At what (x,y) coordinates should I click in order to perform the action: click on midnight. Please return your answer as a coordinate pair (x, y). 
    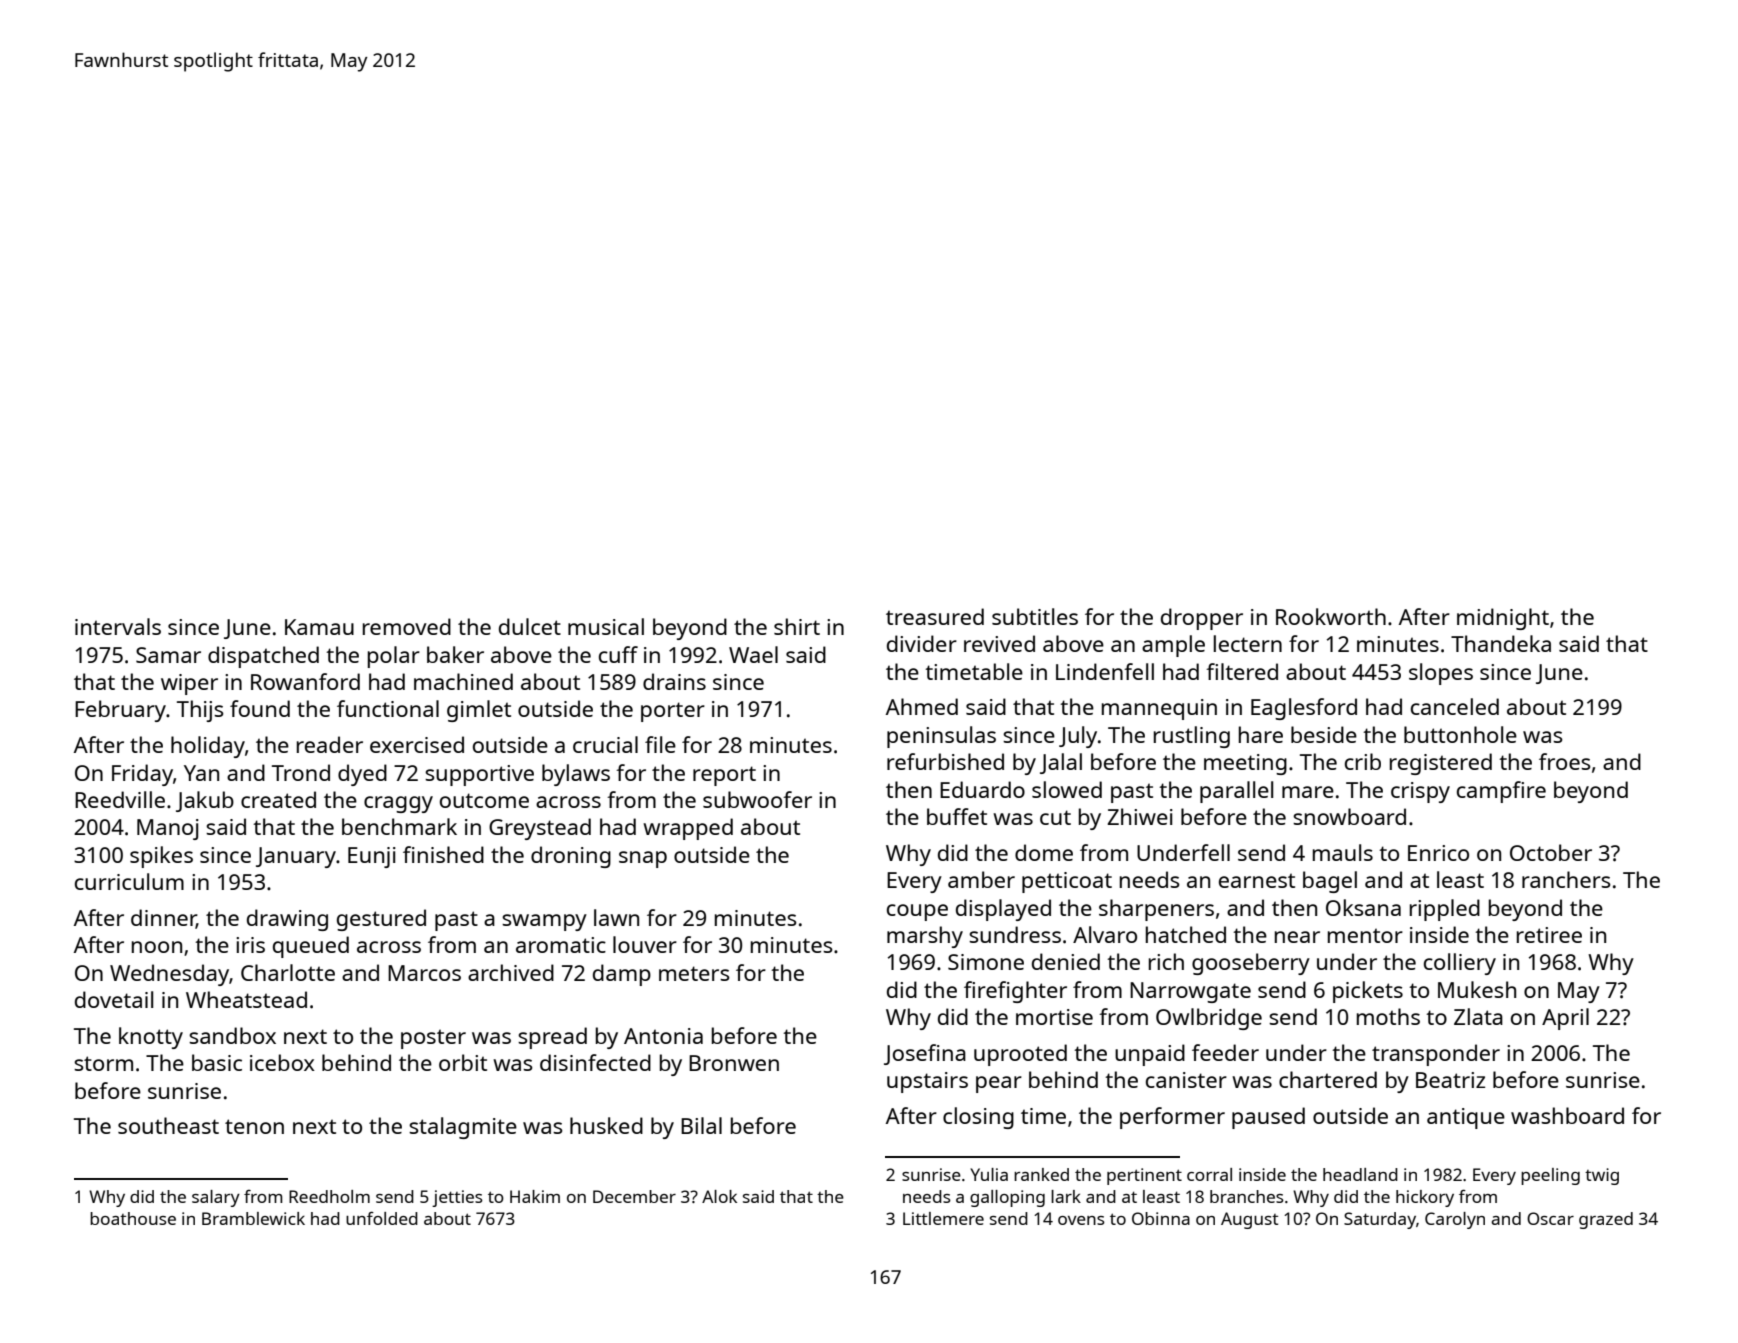
    Looking at the image, I should click on (1503, 619).
